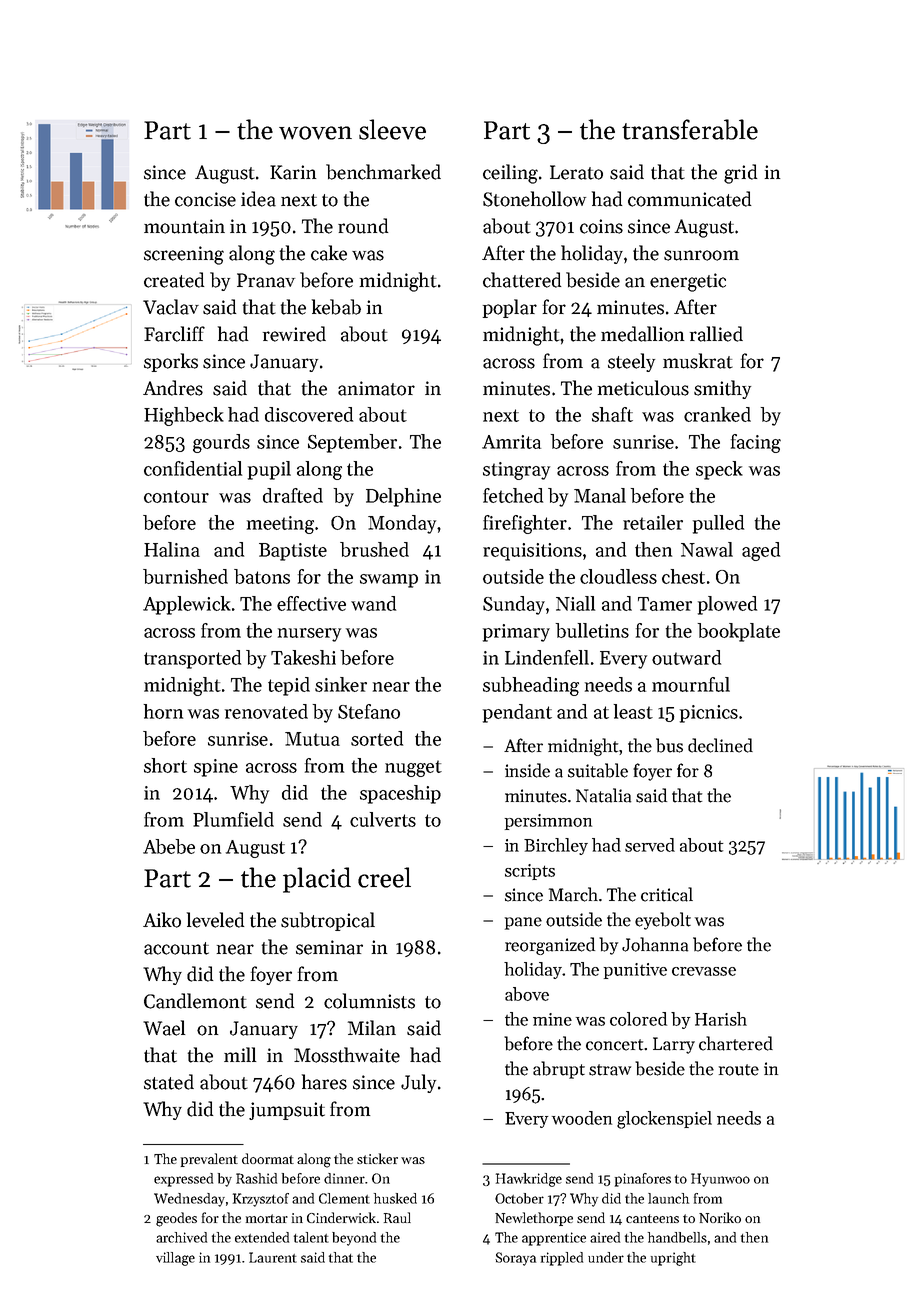  What do you see at coordinates (315, 133) in the screenshot?
I see `woven` at bounding box center [315, 133].
